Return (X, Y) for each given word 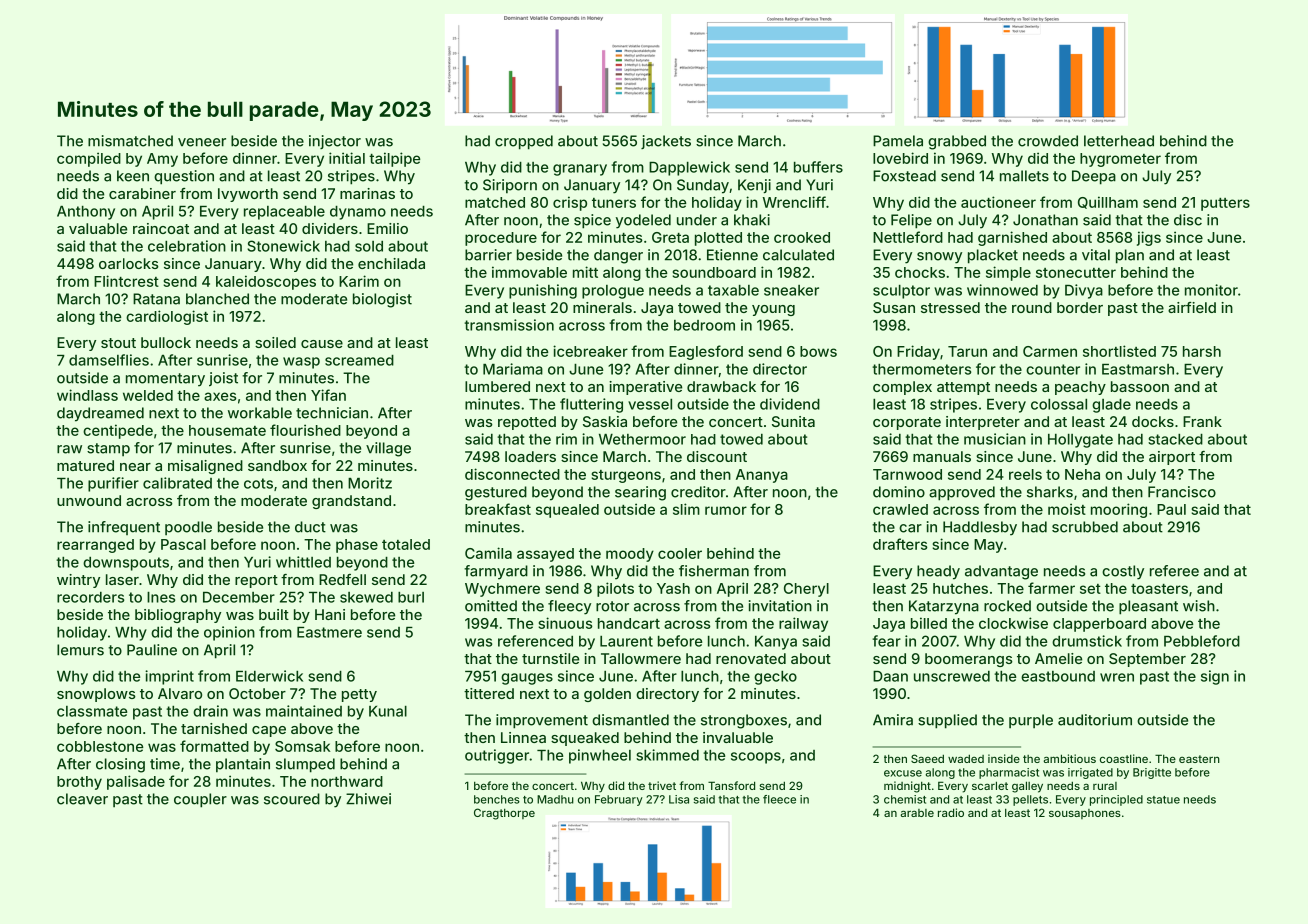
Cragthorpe (504, 814)
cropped (524, 142)
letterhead (1119, 141)
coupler (200, 800)
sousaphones (1085, 814)
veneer (202, 142)
